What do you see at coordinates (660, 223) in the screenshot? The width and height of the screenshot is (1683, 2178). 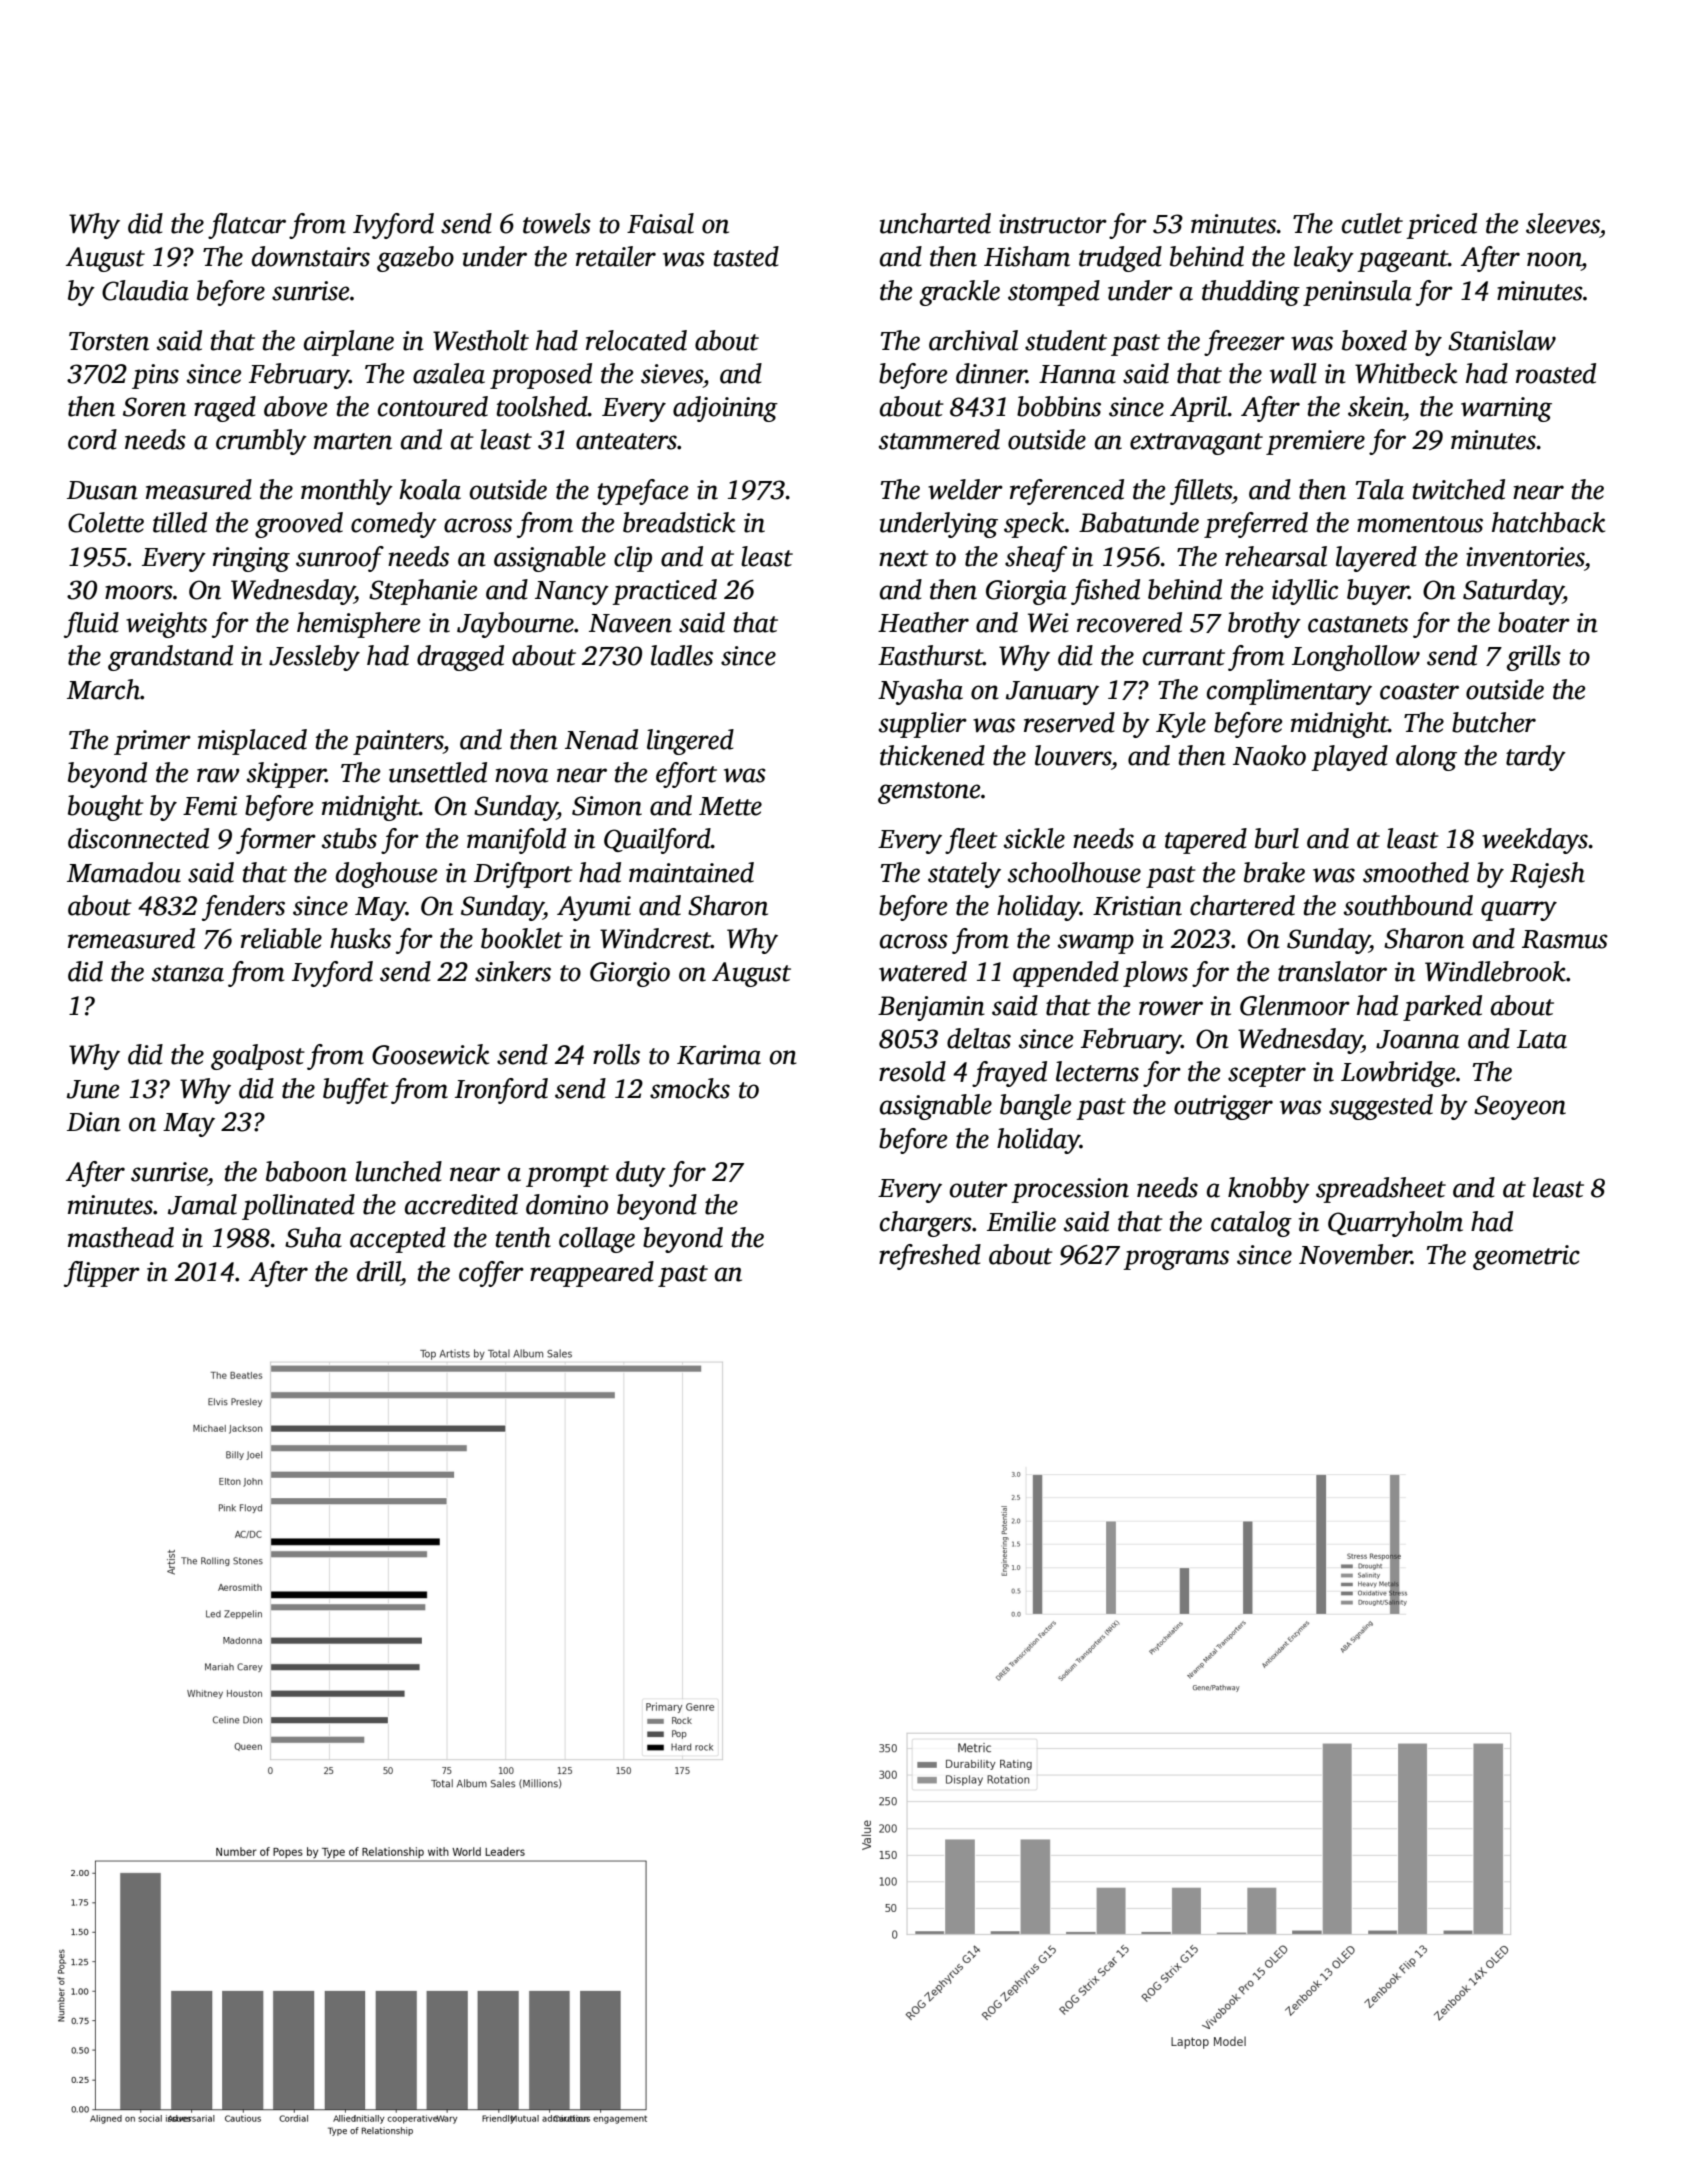 I see `Faisal` at bounding box center [660, 223].
